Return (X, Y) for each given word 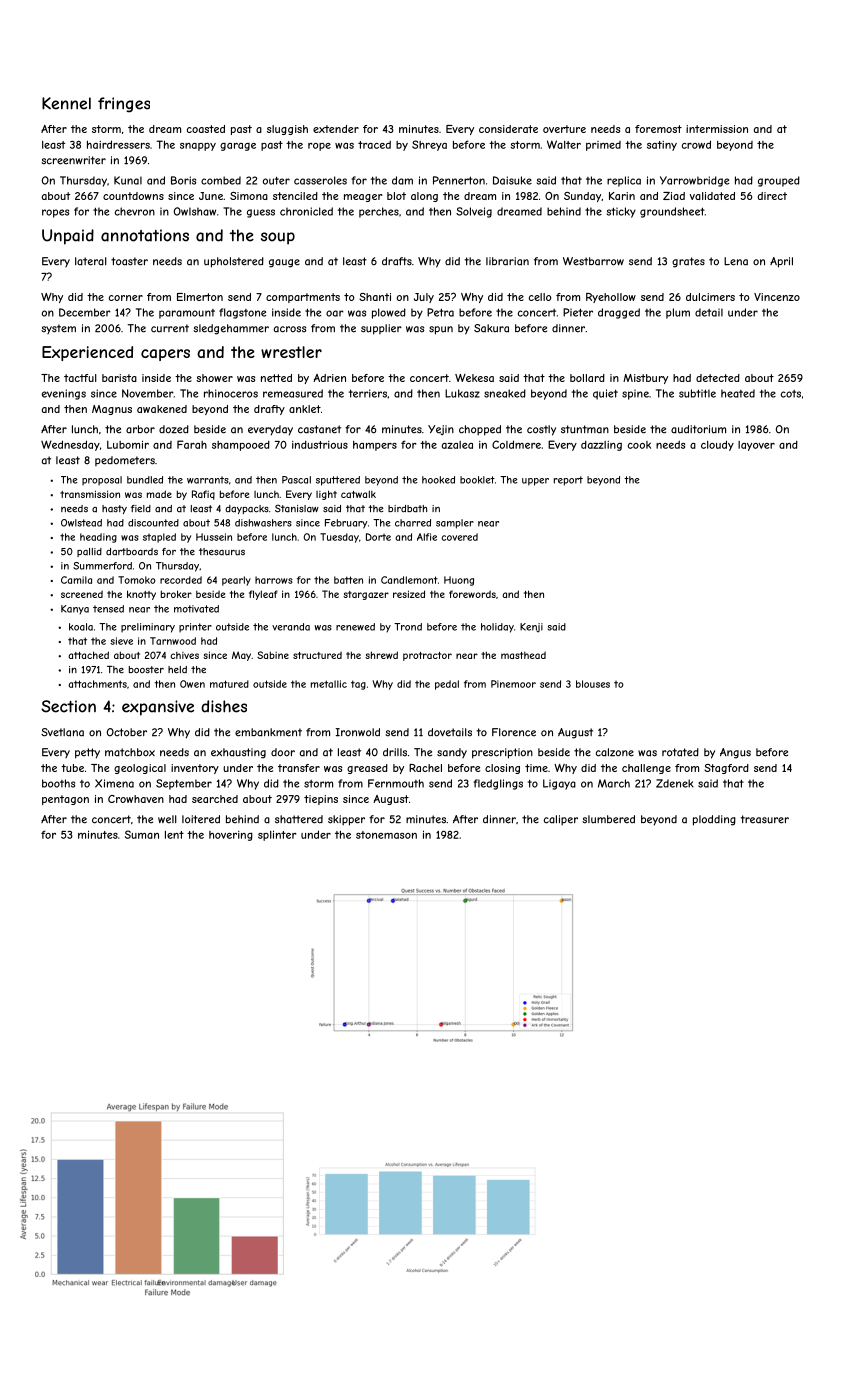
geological (140, 769)
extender (336, 129)
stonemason (386, 835)
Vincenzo (777, 297)
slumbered (608, 819)
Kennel (66, 103)
